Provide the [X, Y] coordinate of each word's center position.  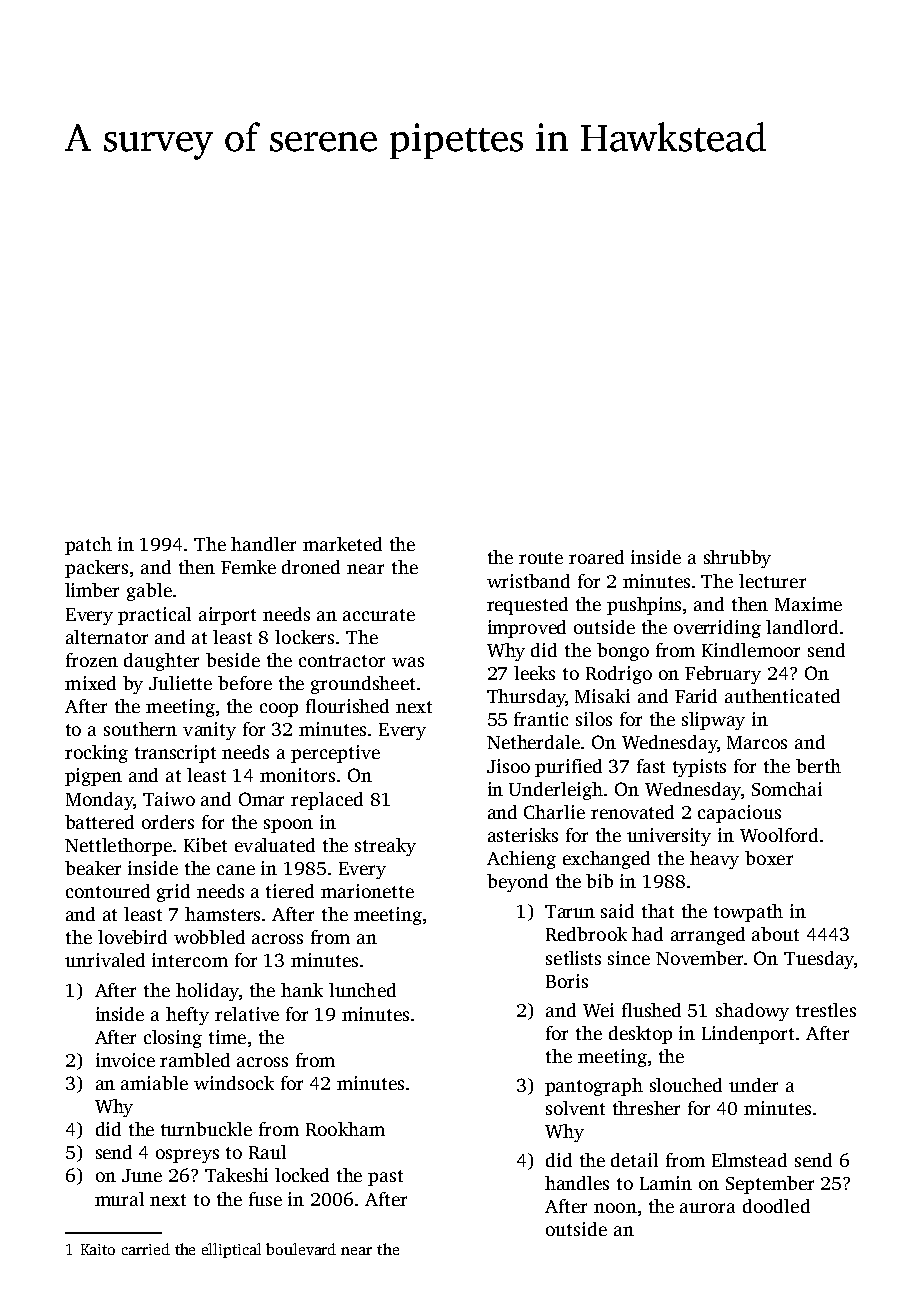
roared [596, 557]
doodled [776, 1206]
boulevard [301, 1249]
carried [146, 1249]
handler [263, 544]
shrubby [737, 559]
